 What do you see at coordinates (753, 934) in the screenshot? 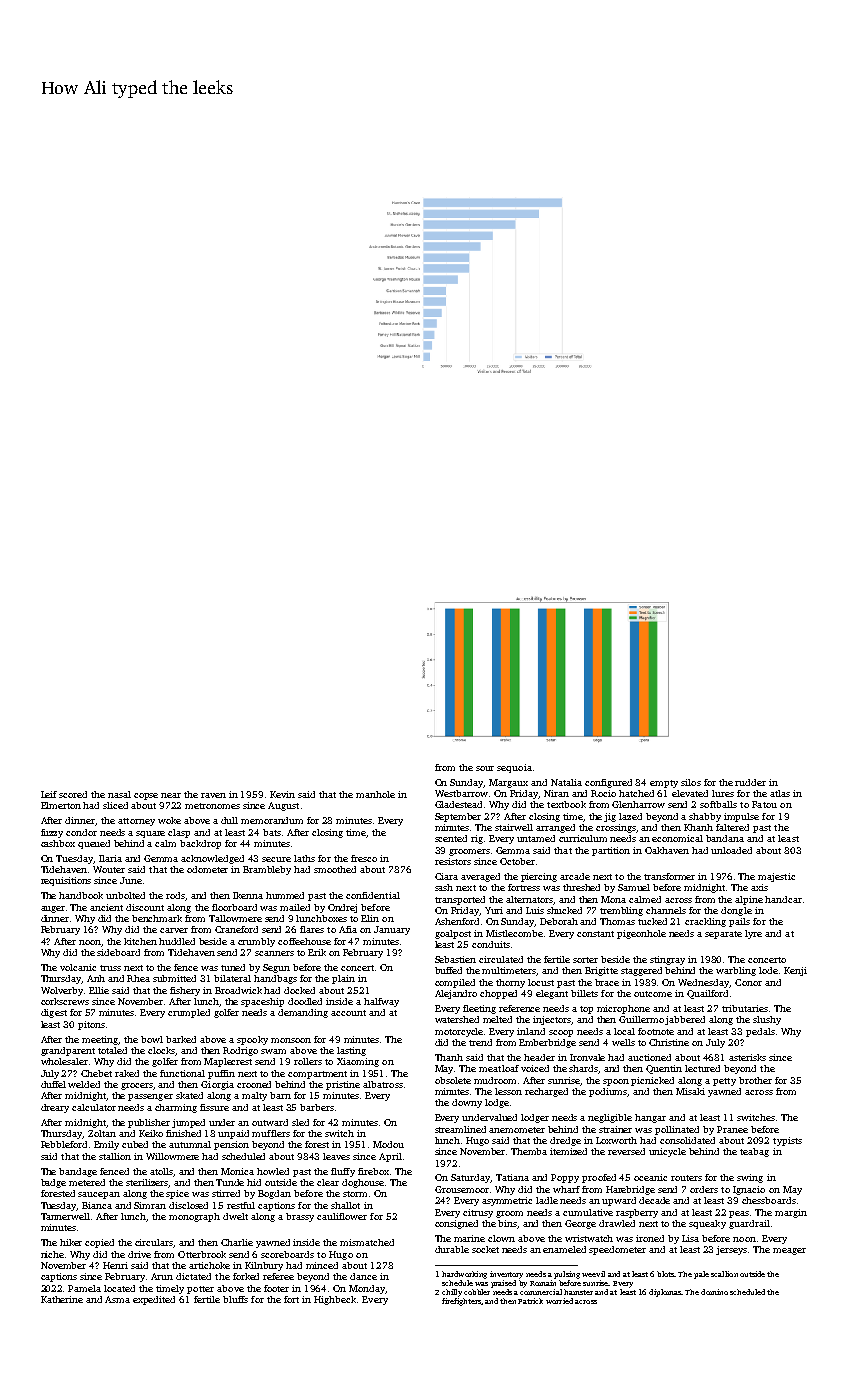
I see `lyre` at bounding box center [753, 934].
